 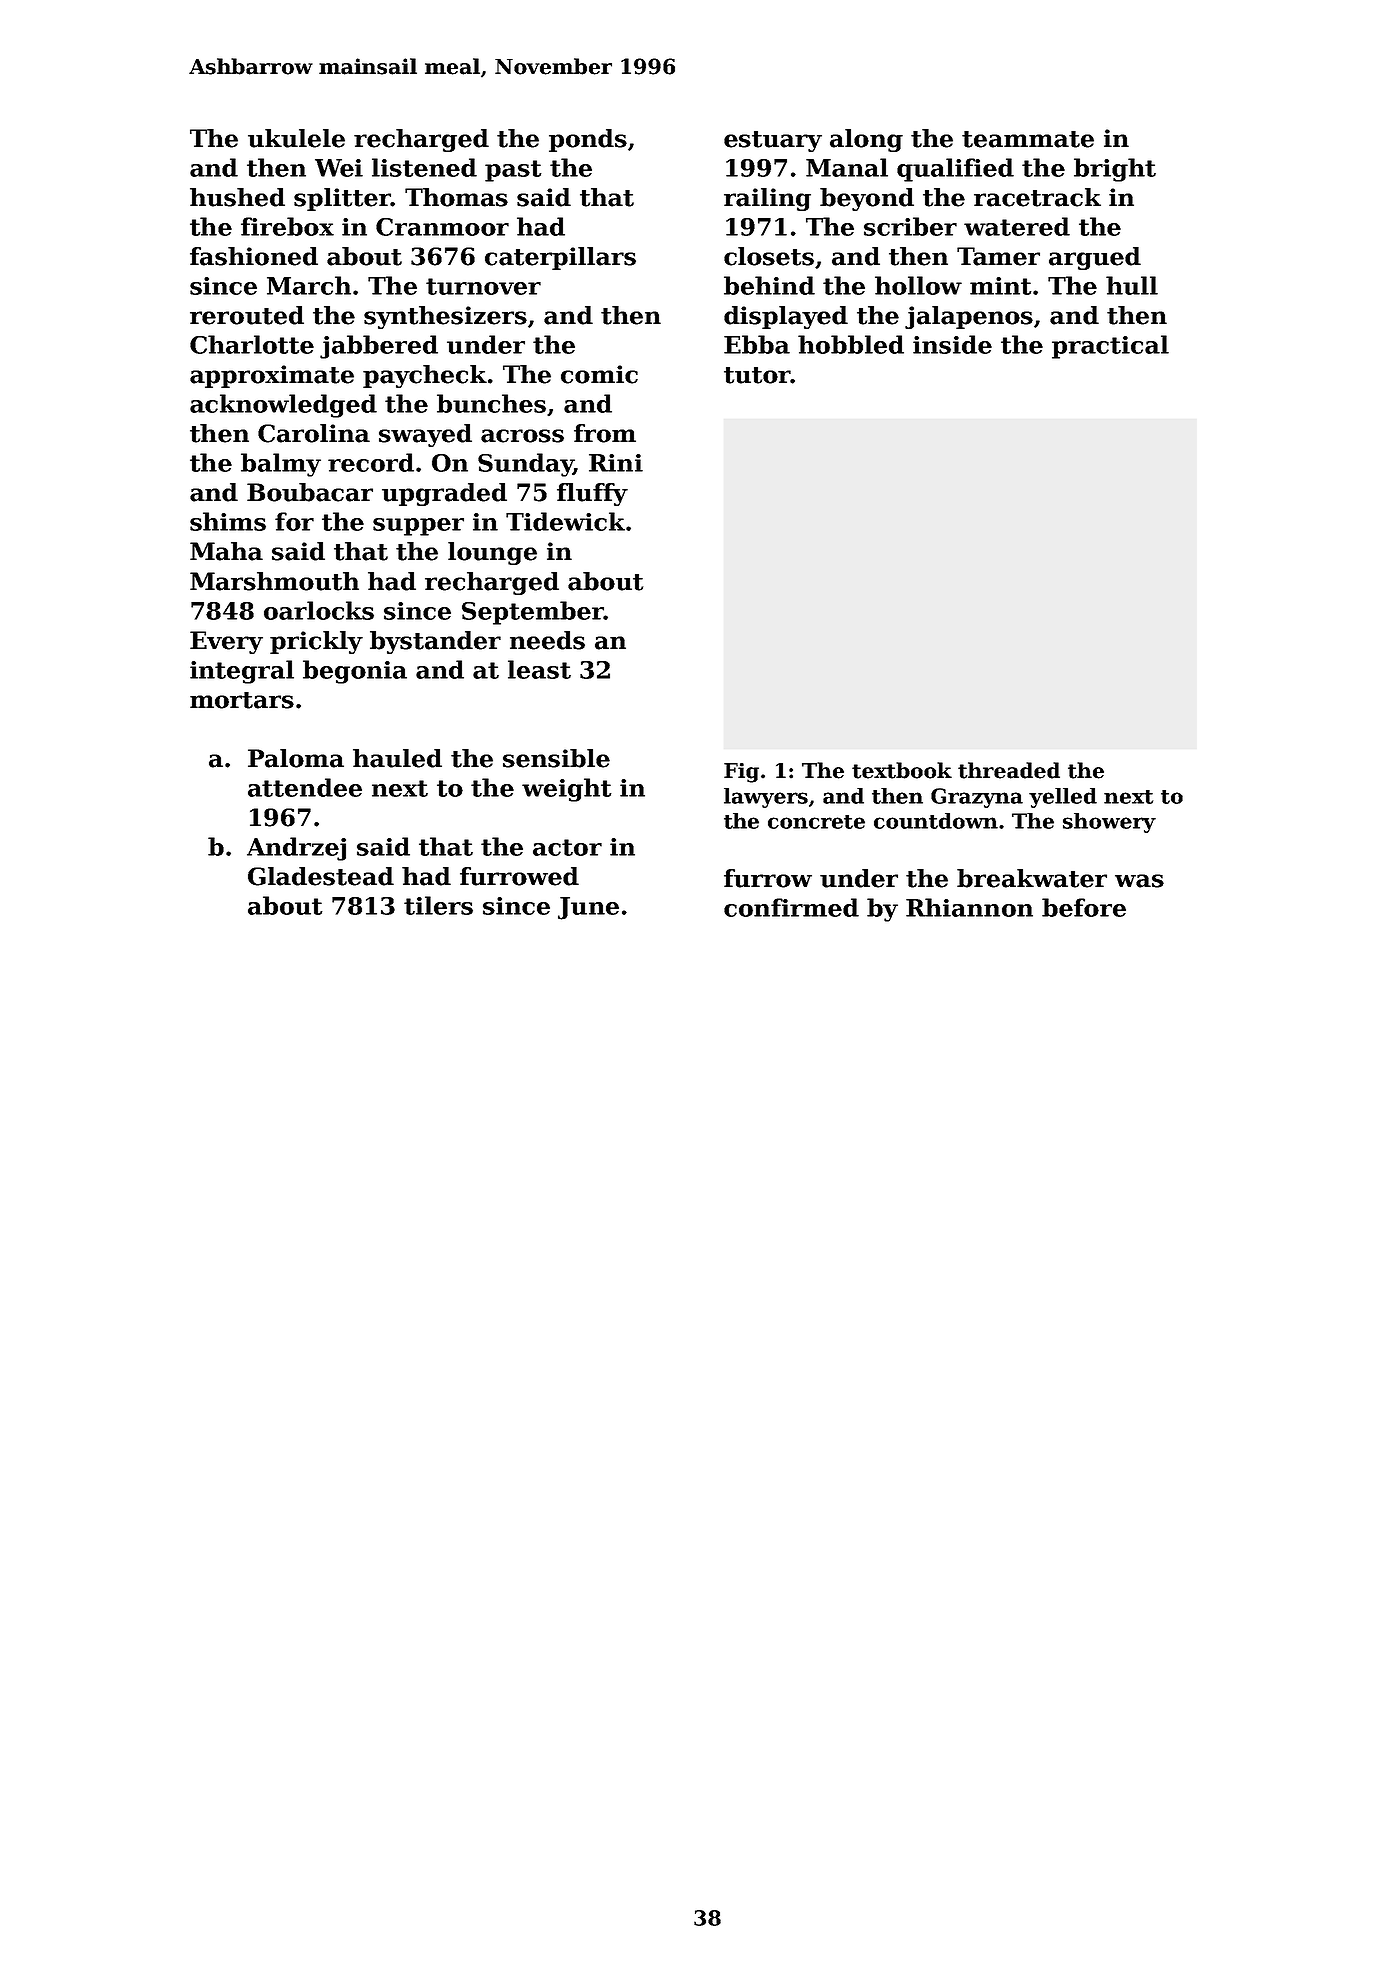 What do you see at coordinates (592, 494) in the page?
I see `fluffy` at bounding box center [592, 494].
